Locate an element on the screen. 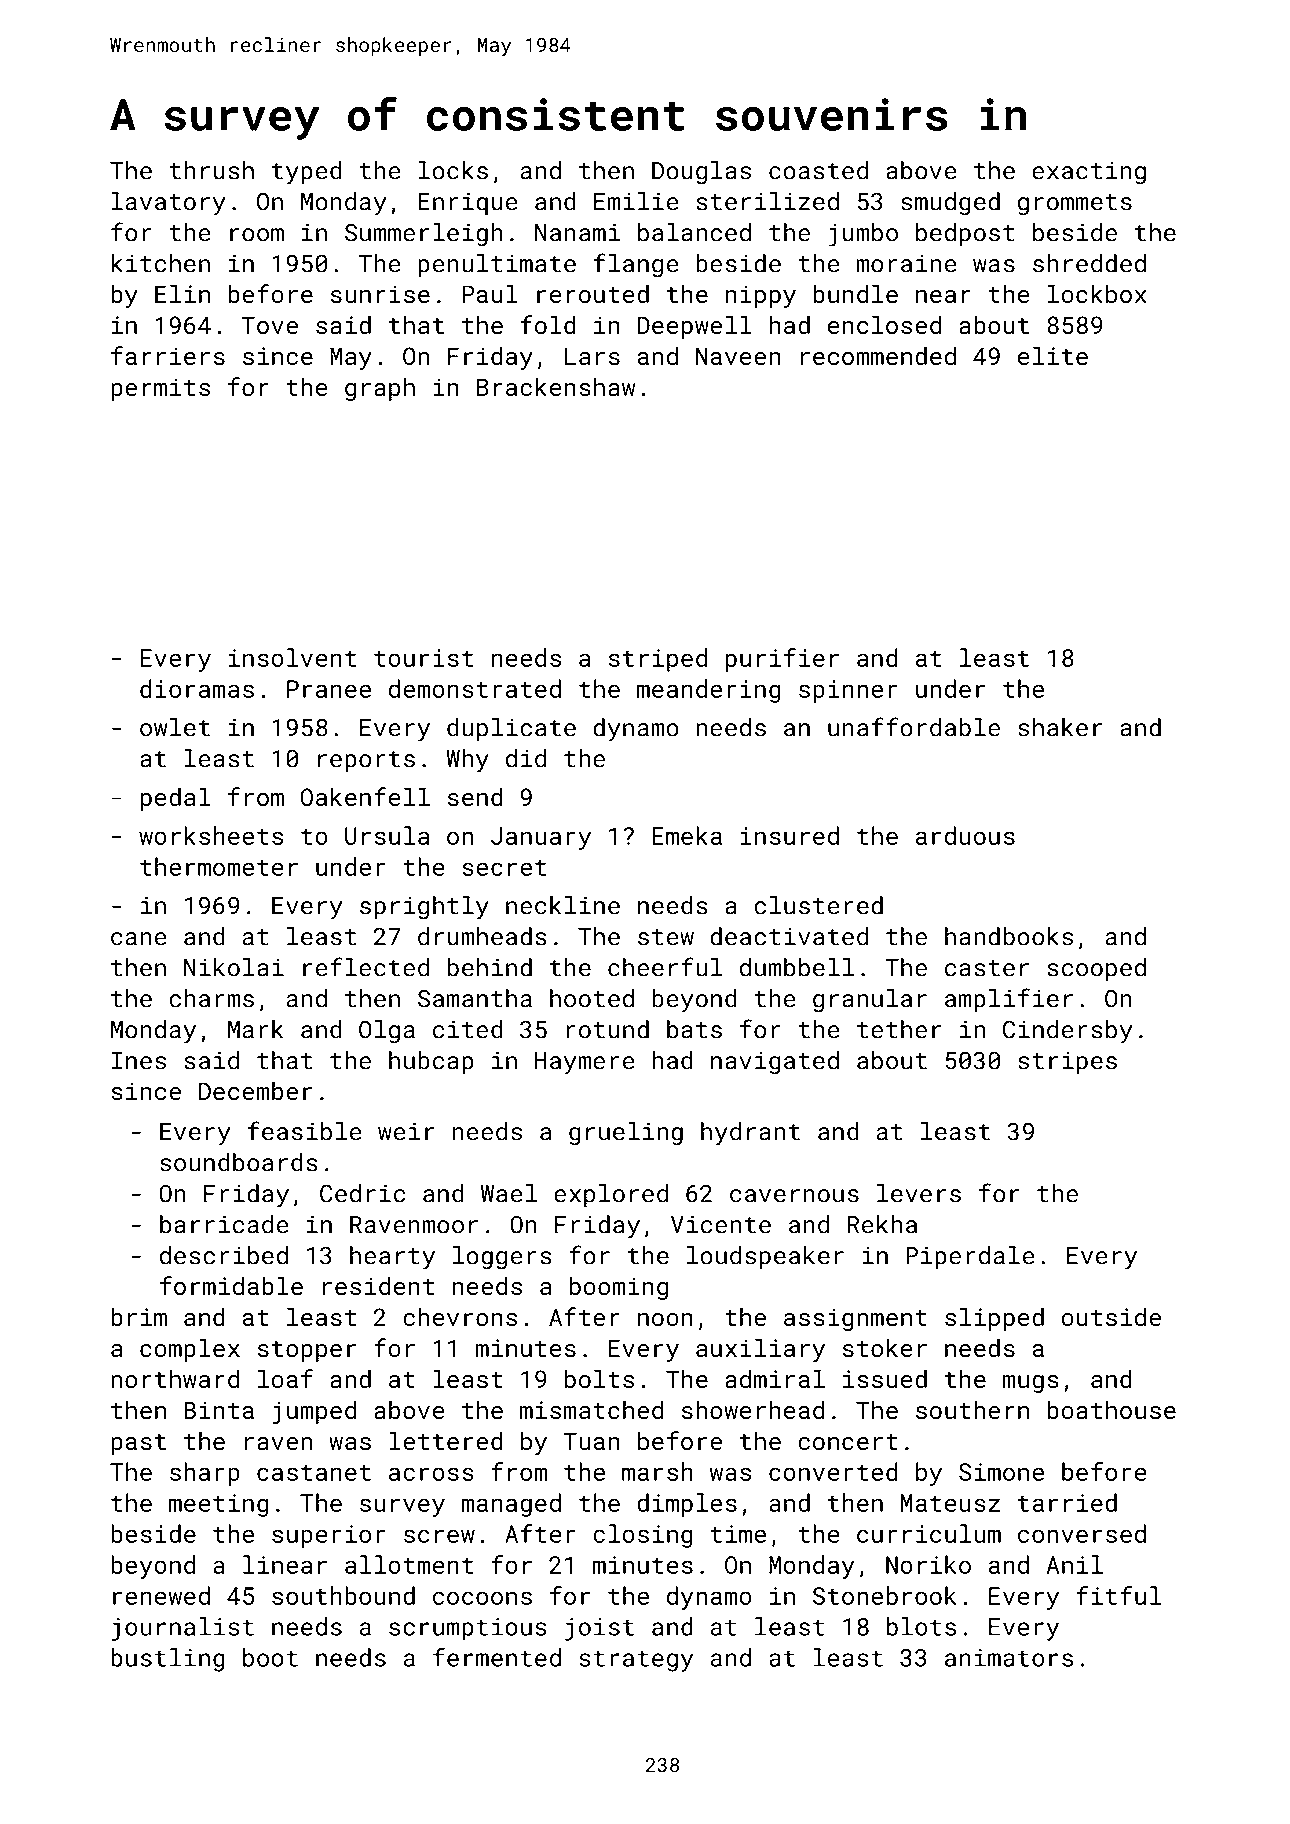 This screenshot has height=1824, width=1290. permits is located at coordinates (160, 389).
